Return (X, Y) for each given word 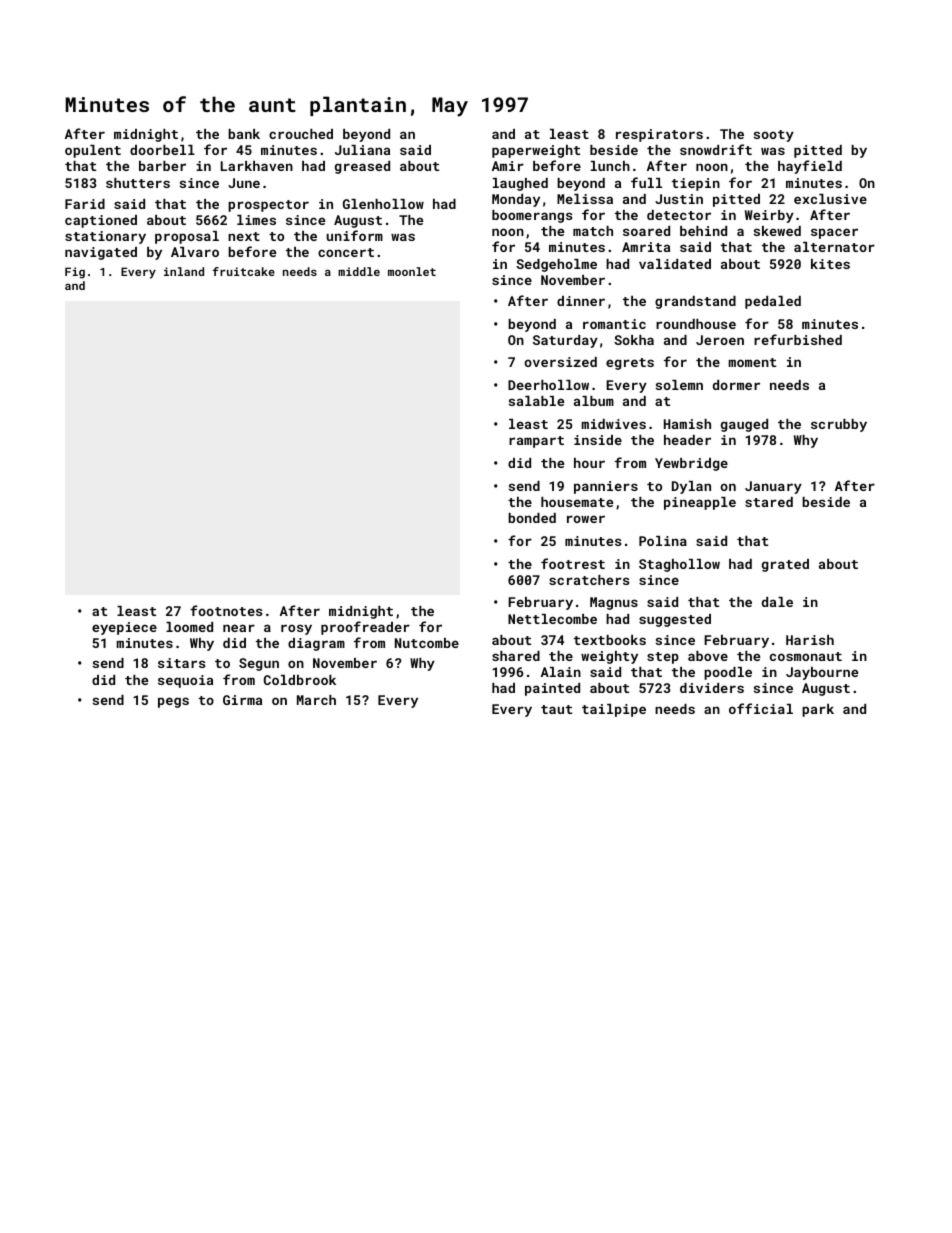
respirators (659, 135)
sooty (774, 136)
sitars (182, 663)
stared (769, 502)
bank (244, 134)
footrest (573, 563)
